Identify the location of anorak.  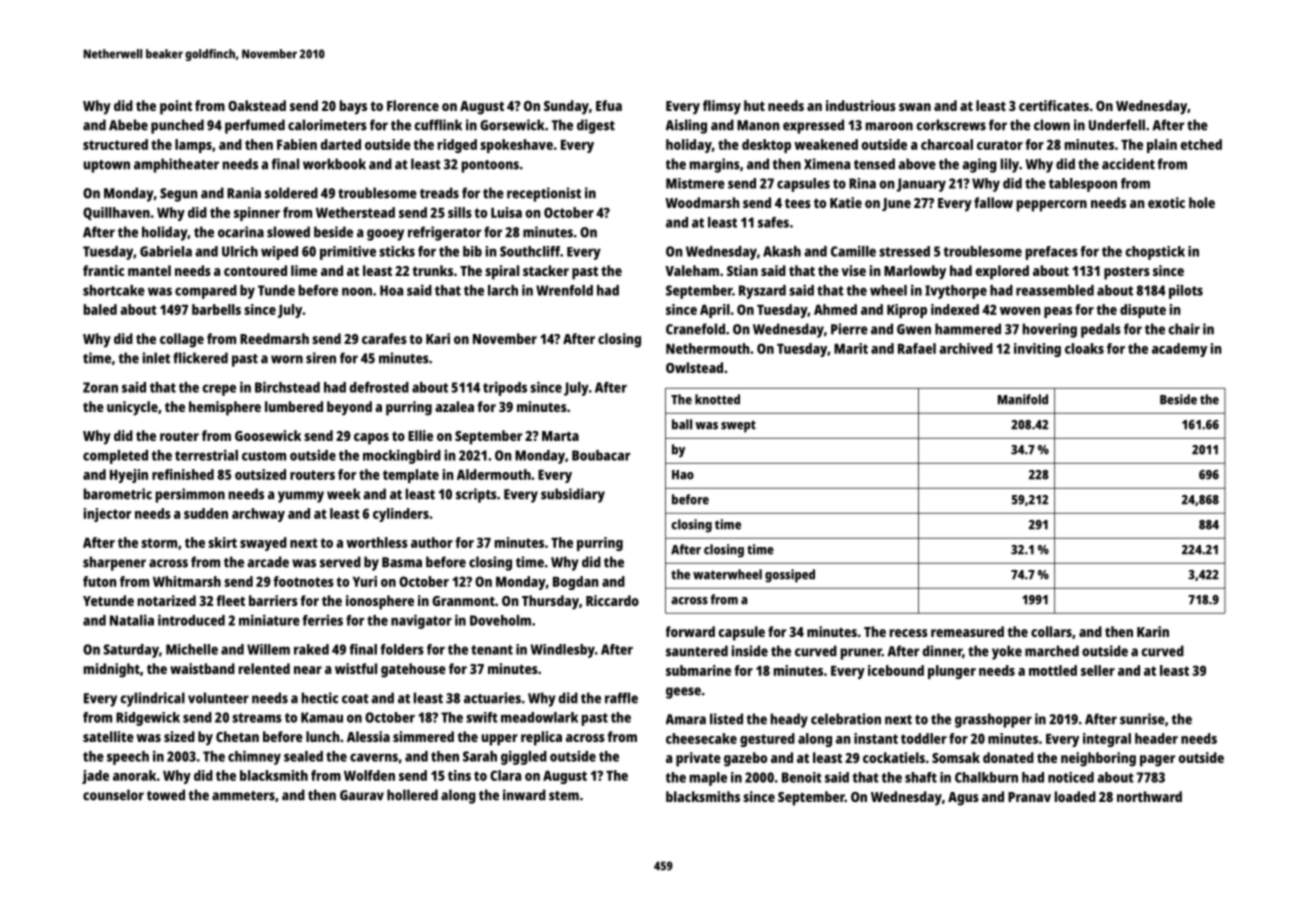
(134, 775).
